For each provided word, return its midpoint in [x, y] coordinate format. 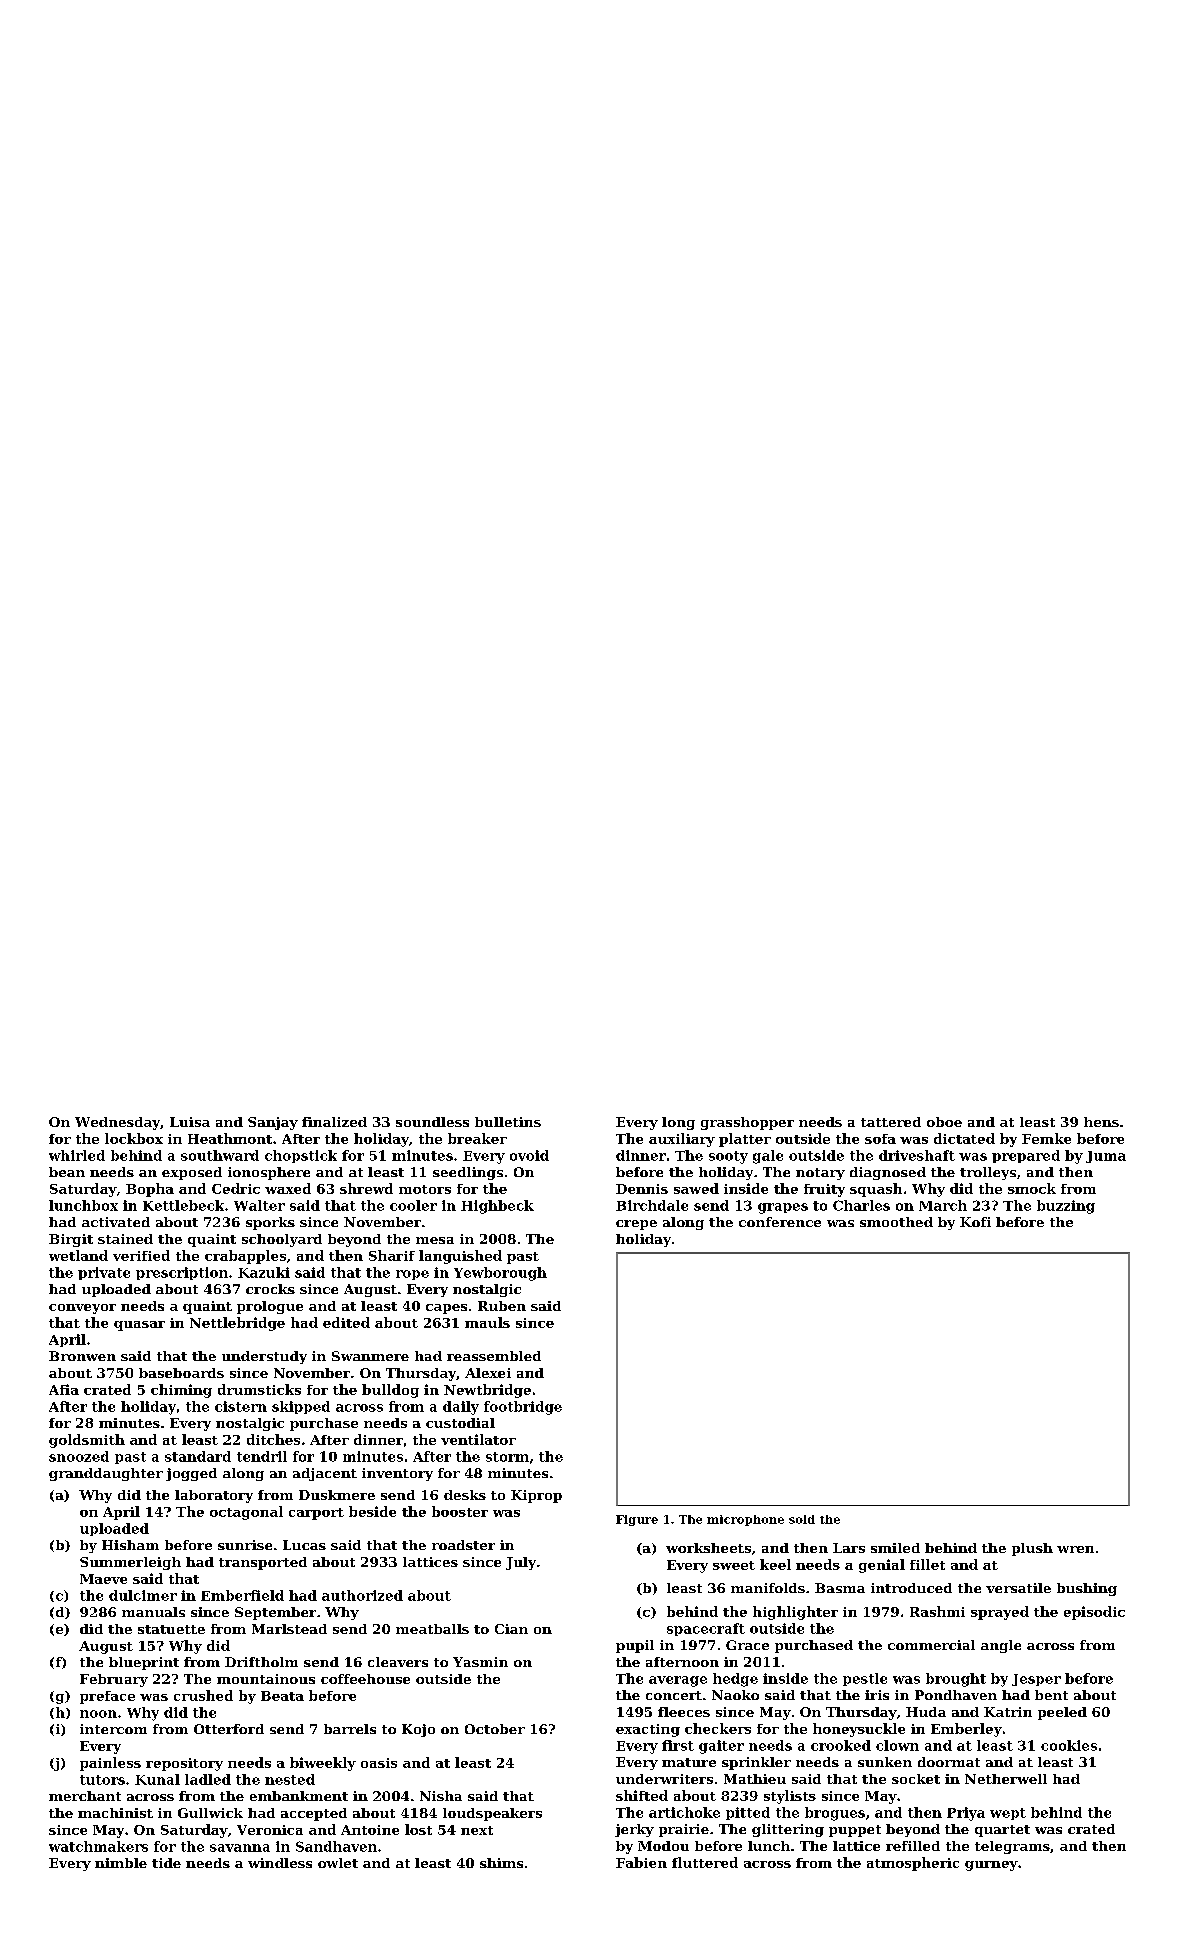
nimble [121, 1863]
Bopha [150, 1190]
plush [1032, 1549]
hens [1101, 1122]
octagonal [246, 1513]
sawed [696, 1188]
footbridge [523, 1408]
